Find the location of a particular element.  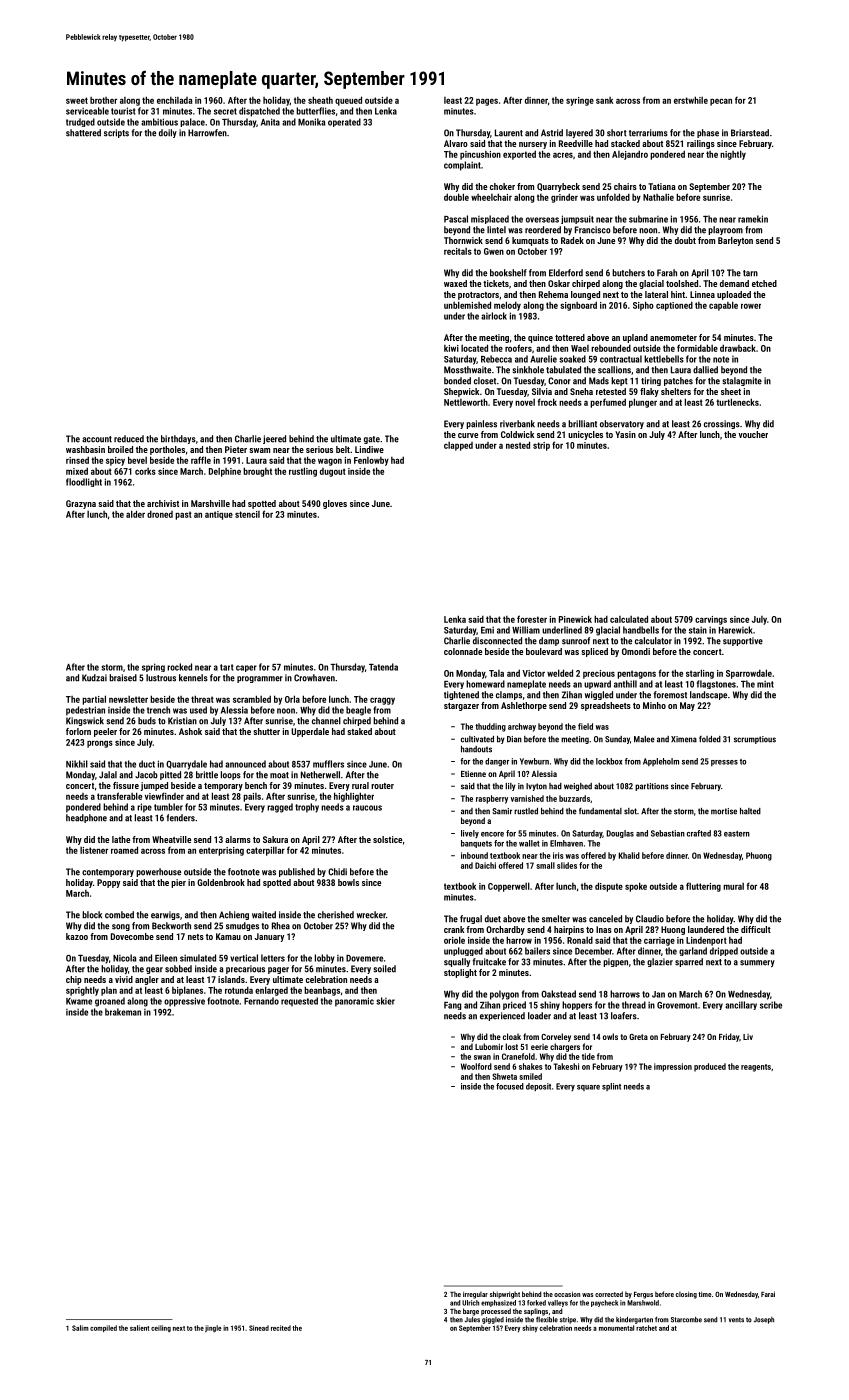

fenders is located at coordinates (181, 818).
